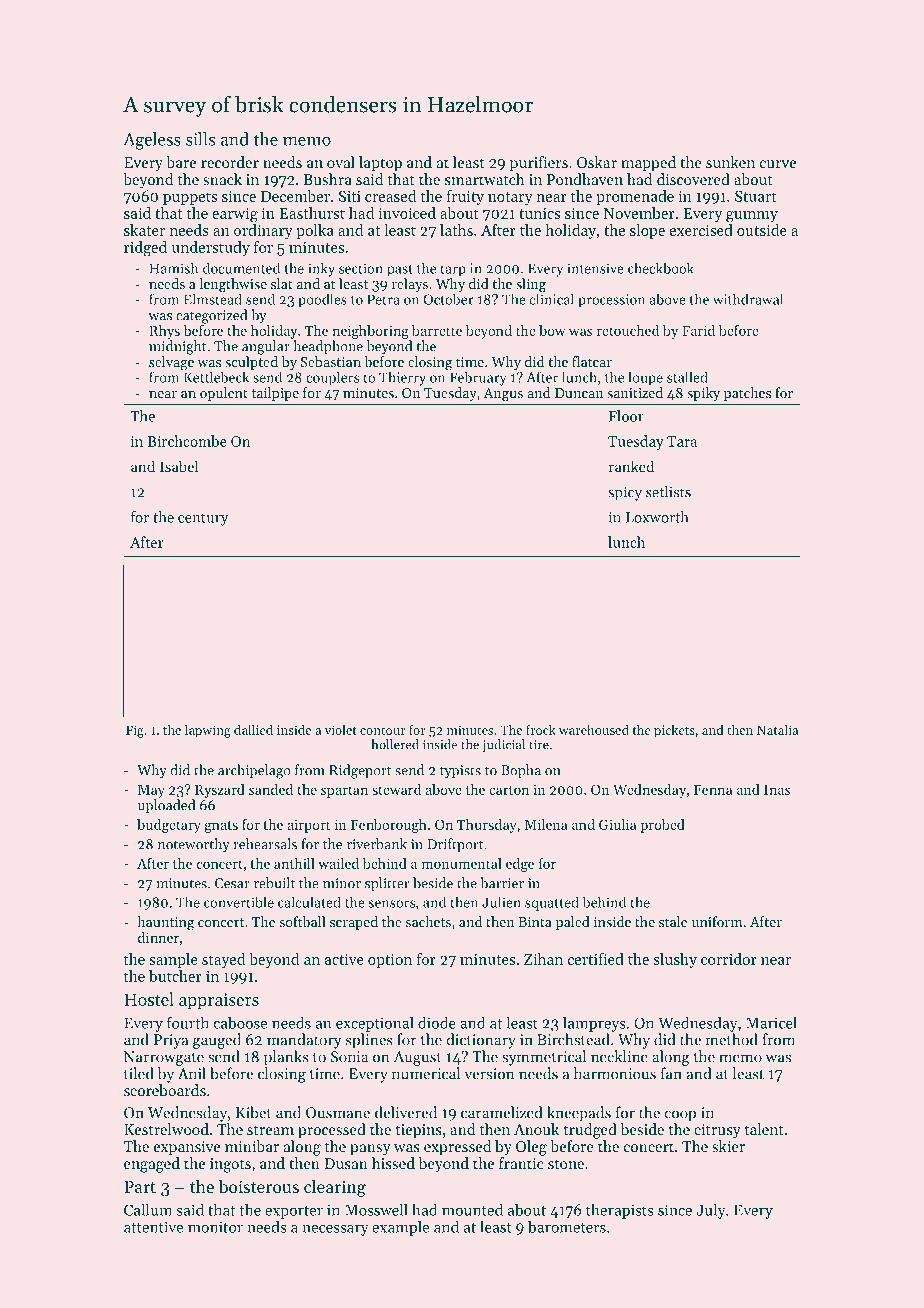  I want to click on necessary, so click(335, 1230).
